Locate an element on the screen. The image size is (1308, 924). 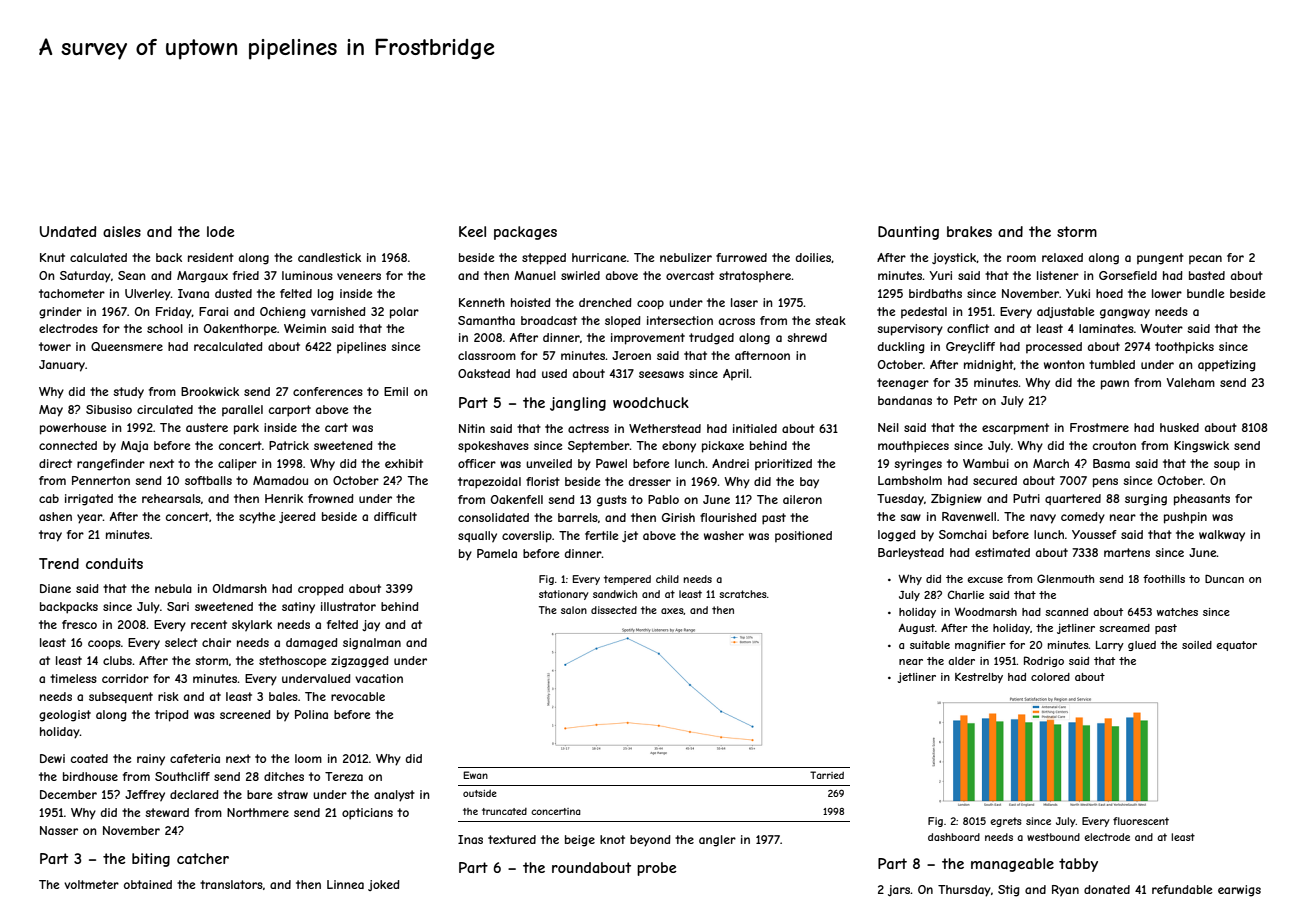
Linnea is located at coordinates (345, 884).
